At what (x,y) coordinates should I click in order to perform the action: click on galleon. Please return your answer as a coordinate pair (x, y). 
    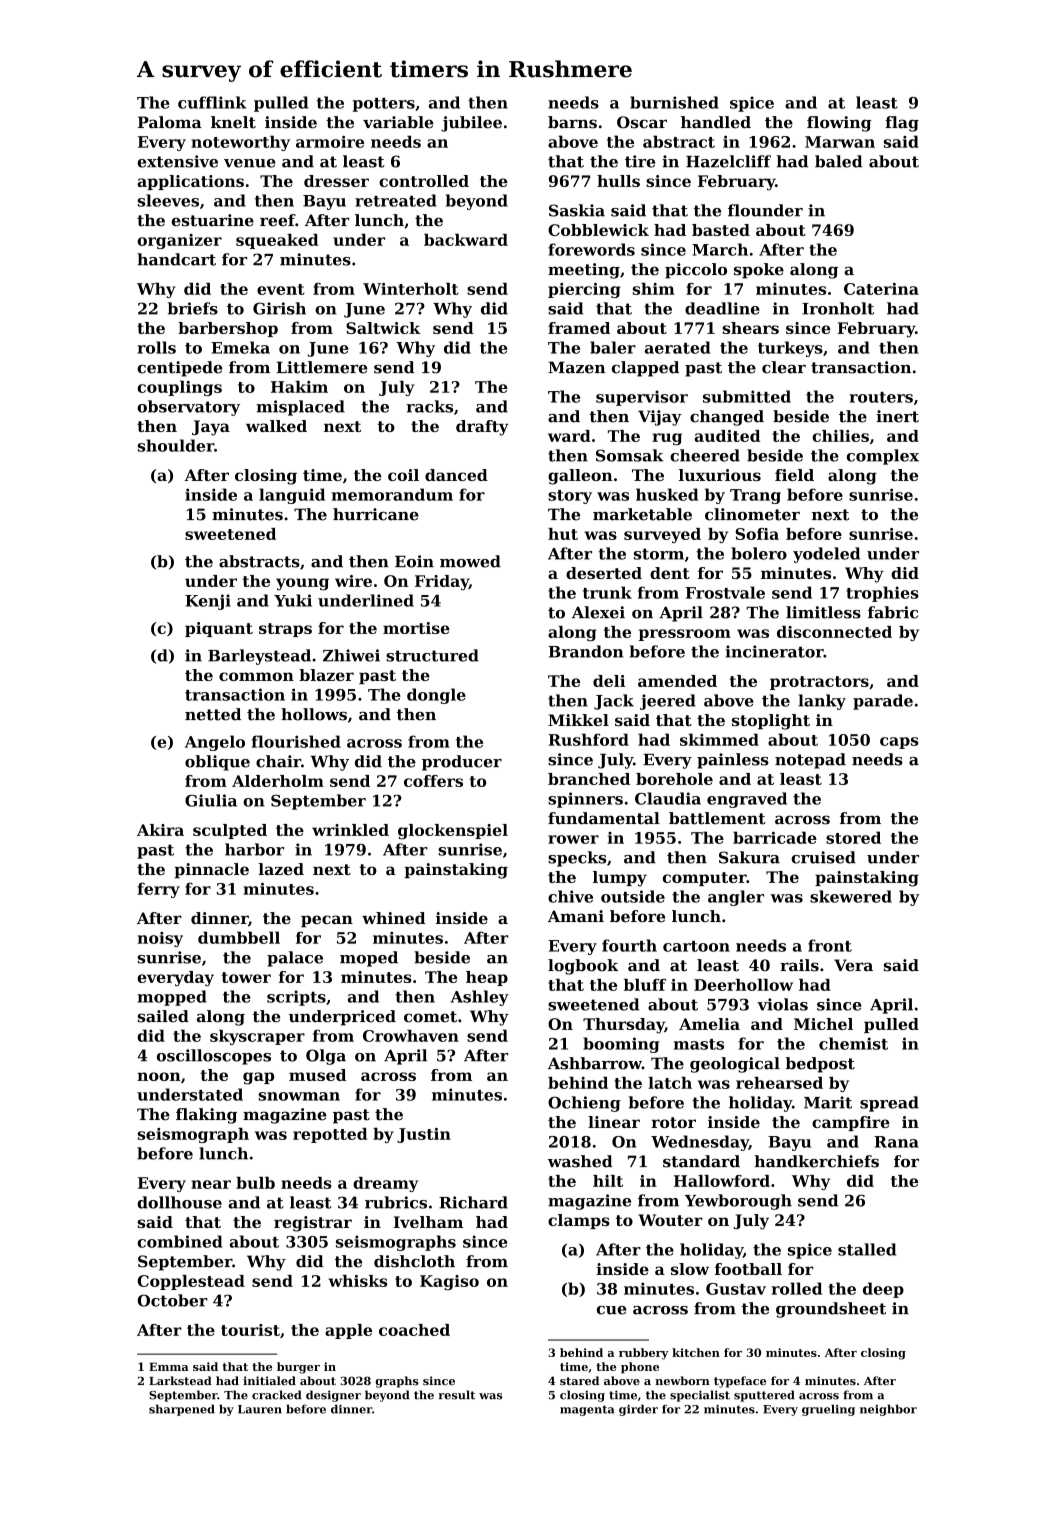
    Looking at the image, I should click on (580, 477).
